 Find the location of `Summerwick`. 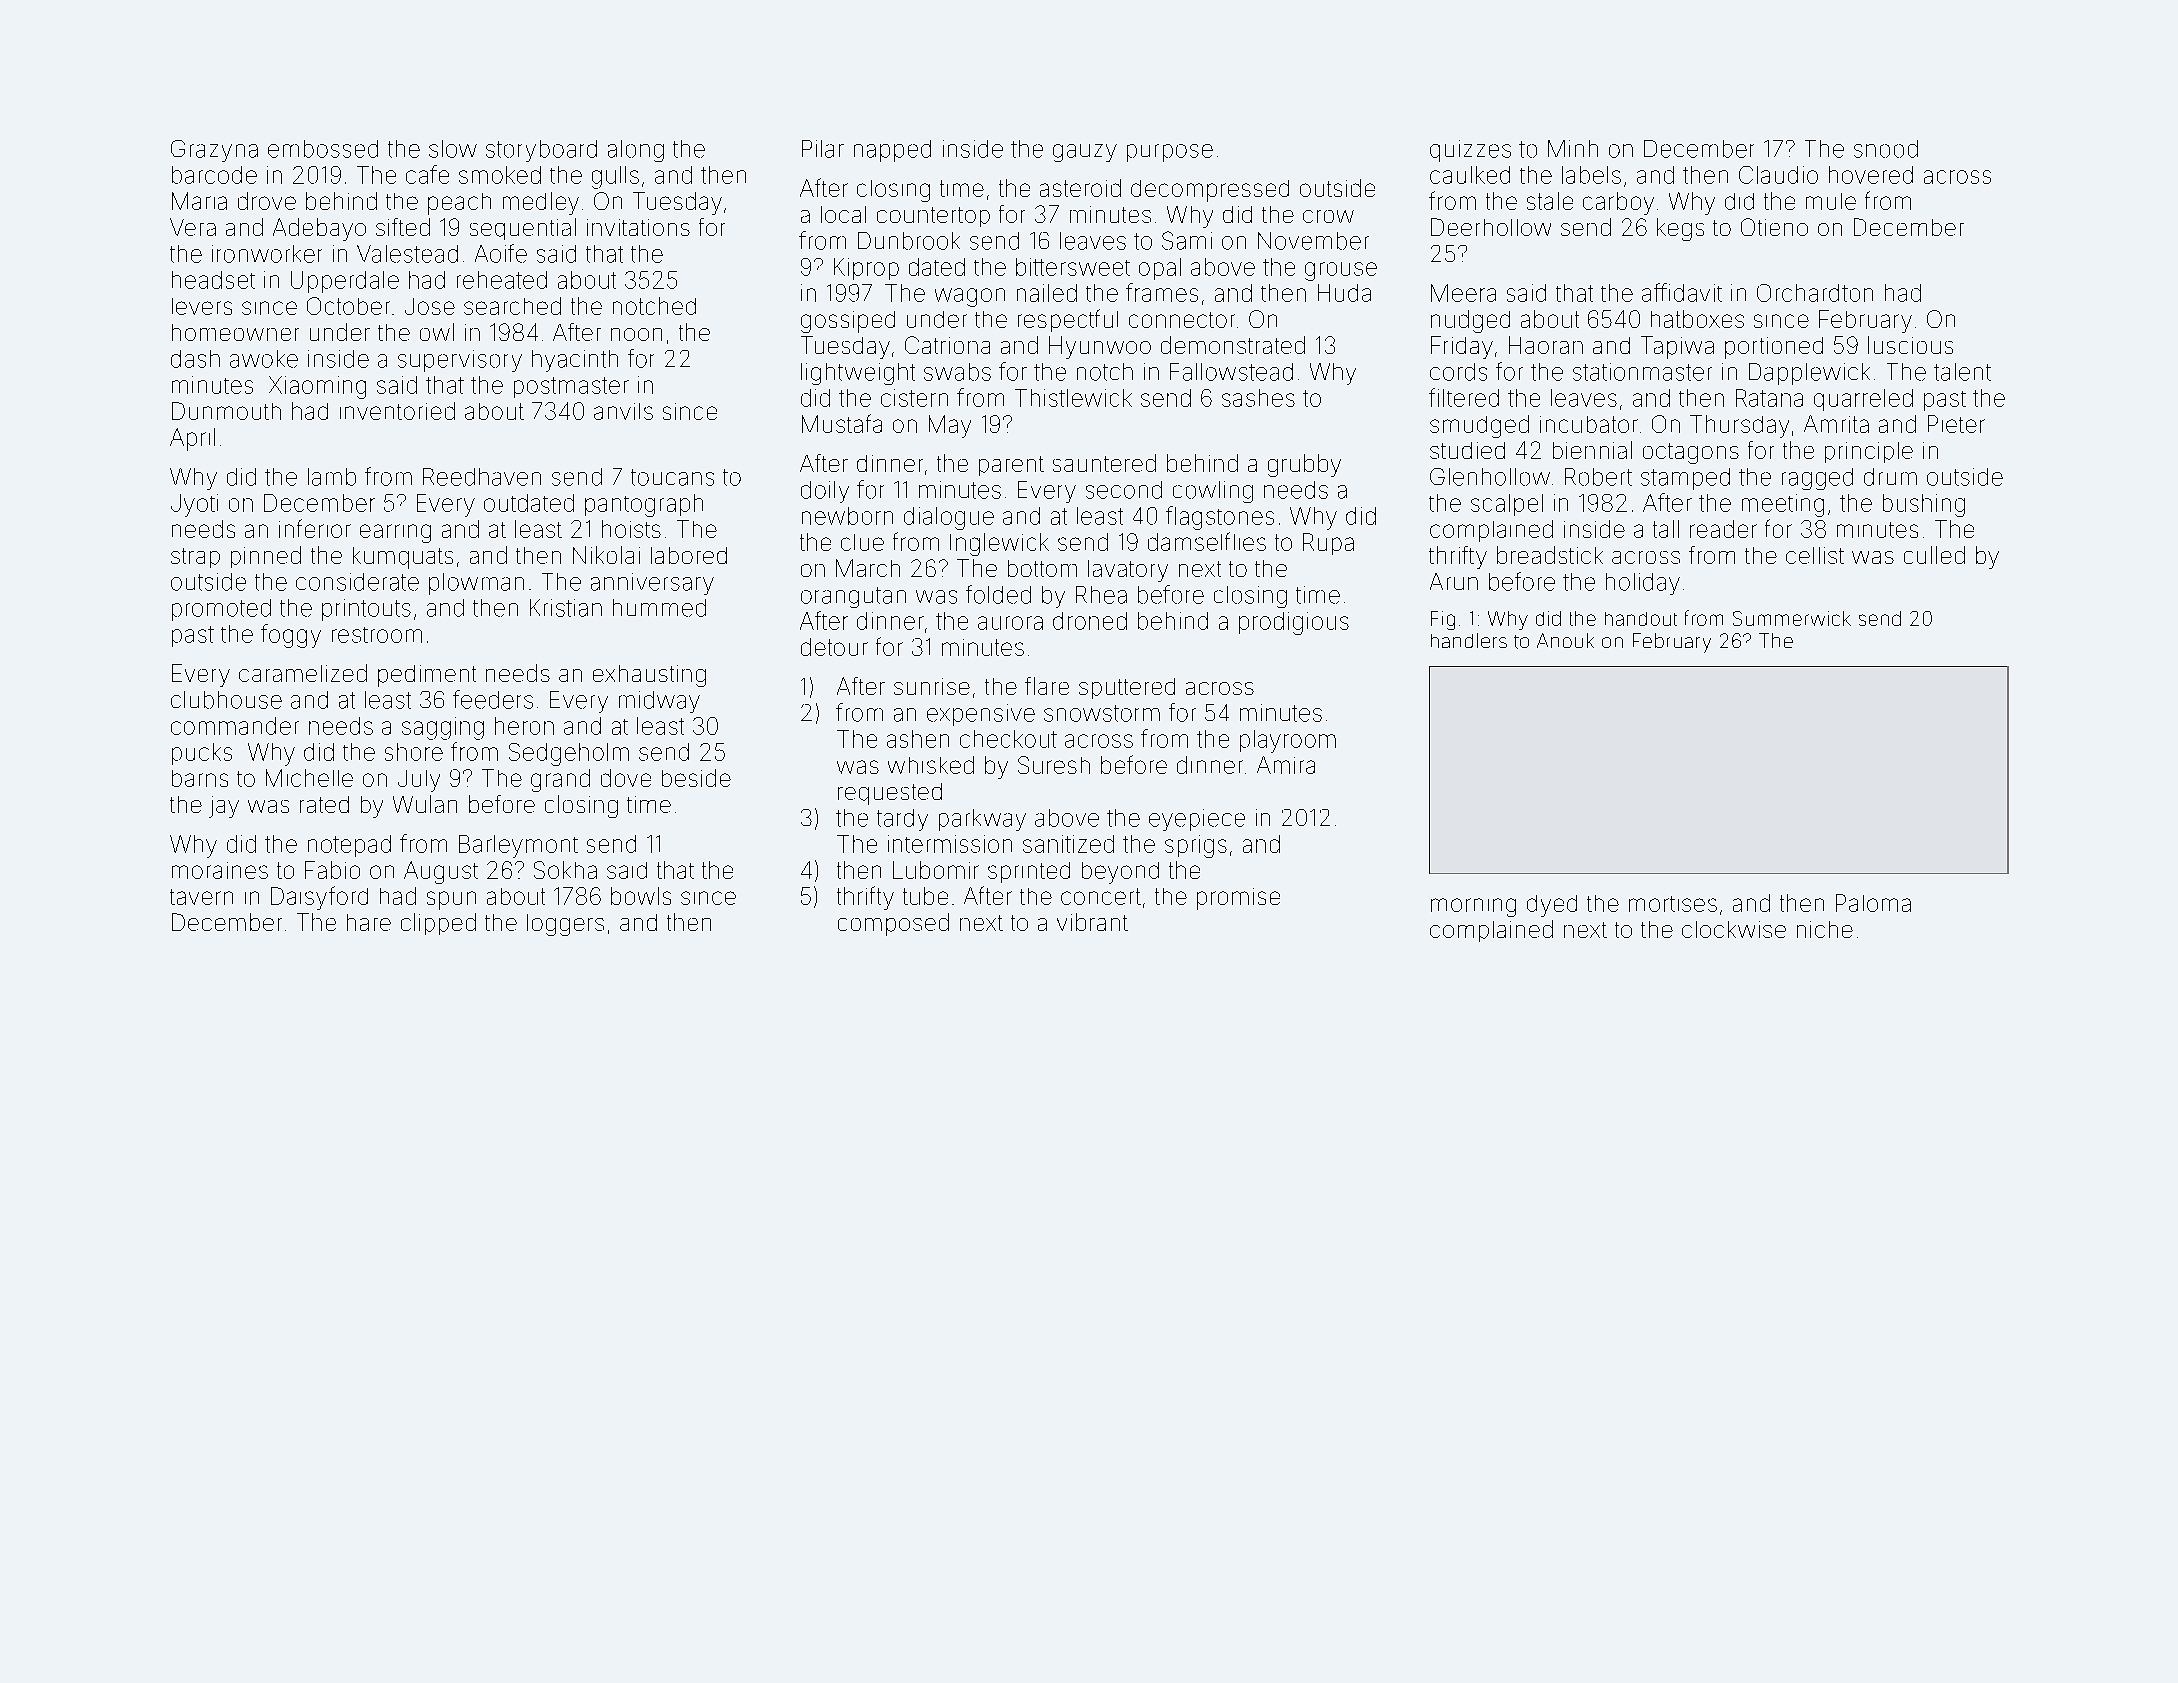

Summerwick is located at coordinates (1792, 618).
